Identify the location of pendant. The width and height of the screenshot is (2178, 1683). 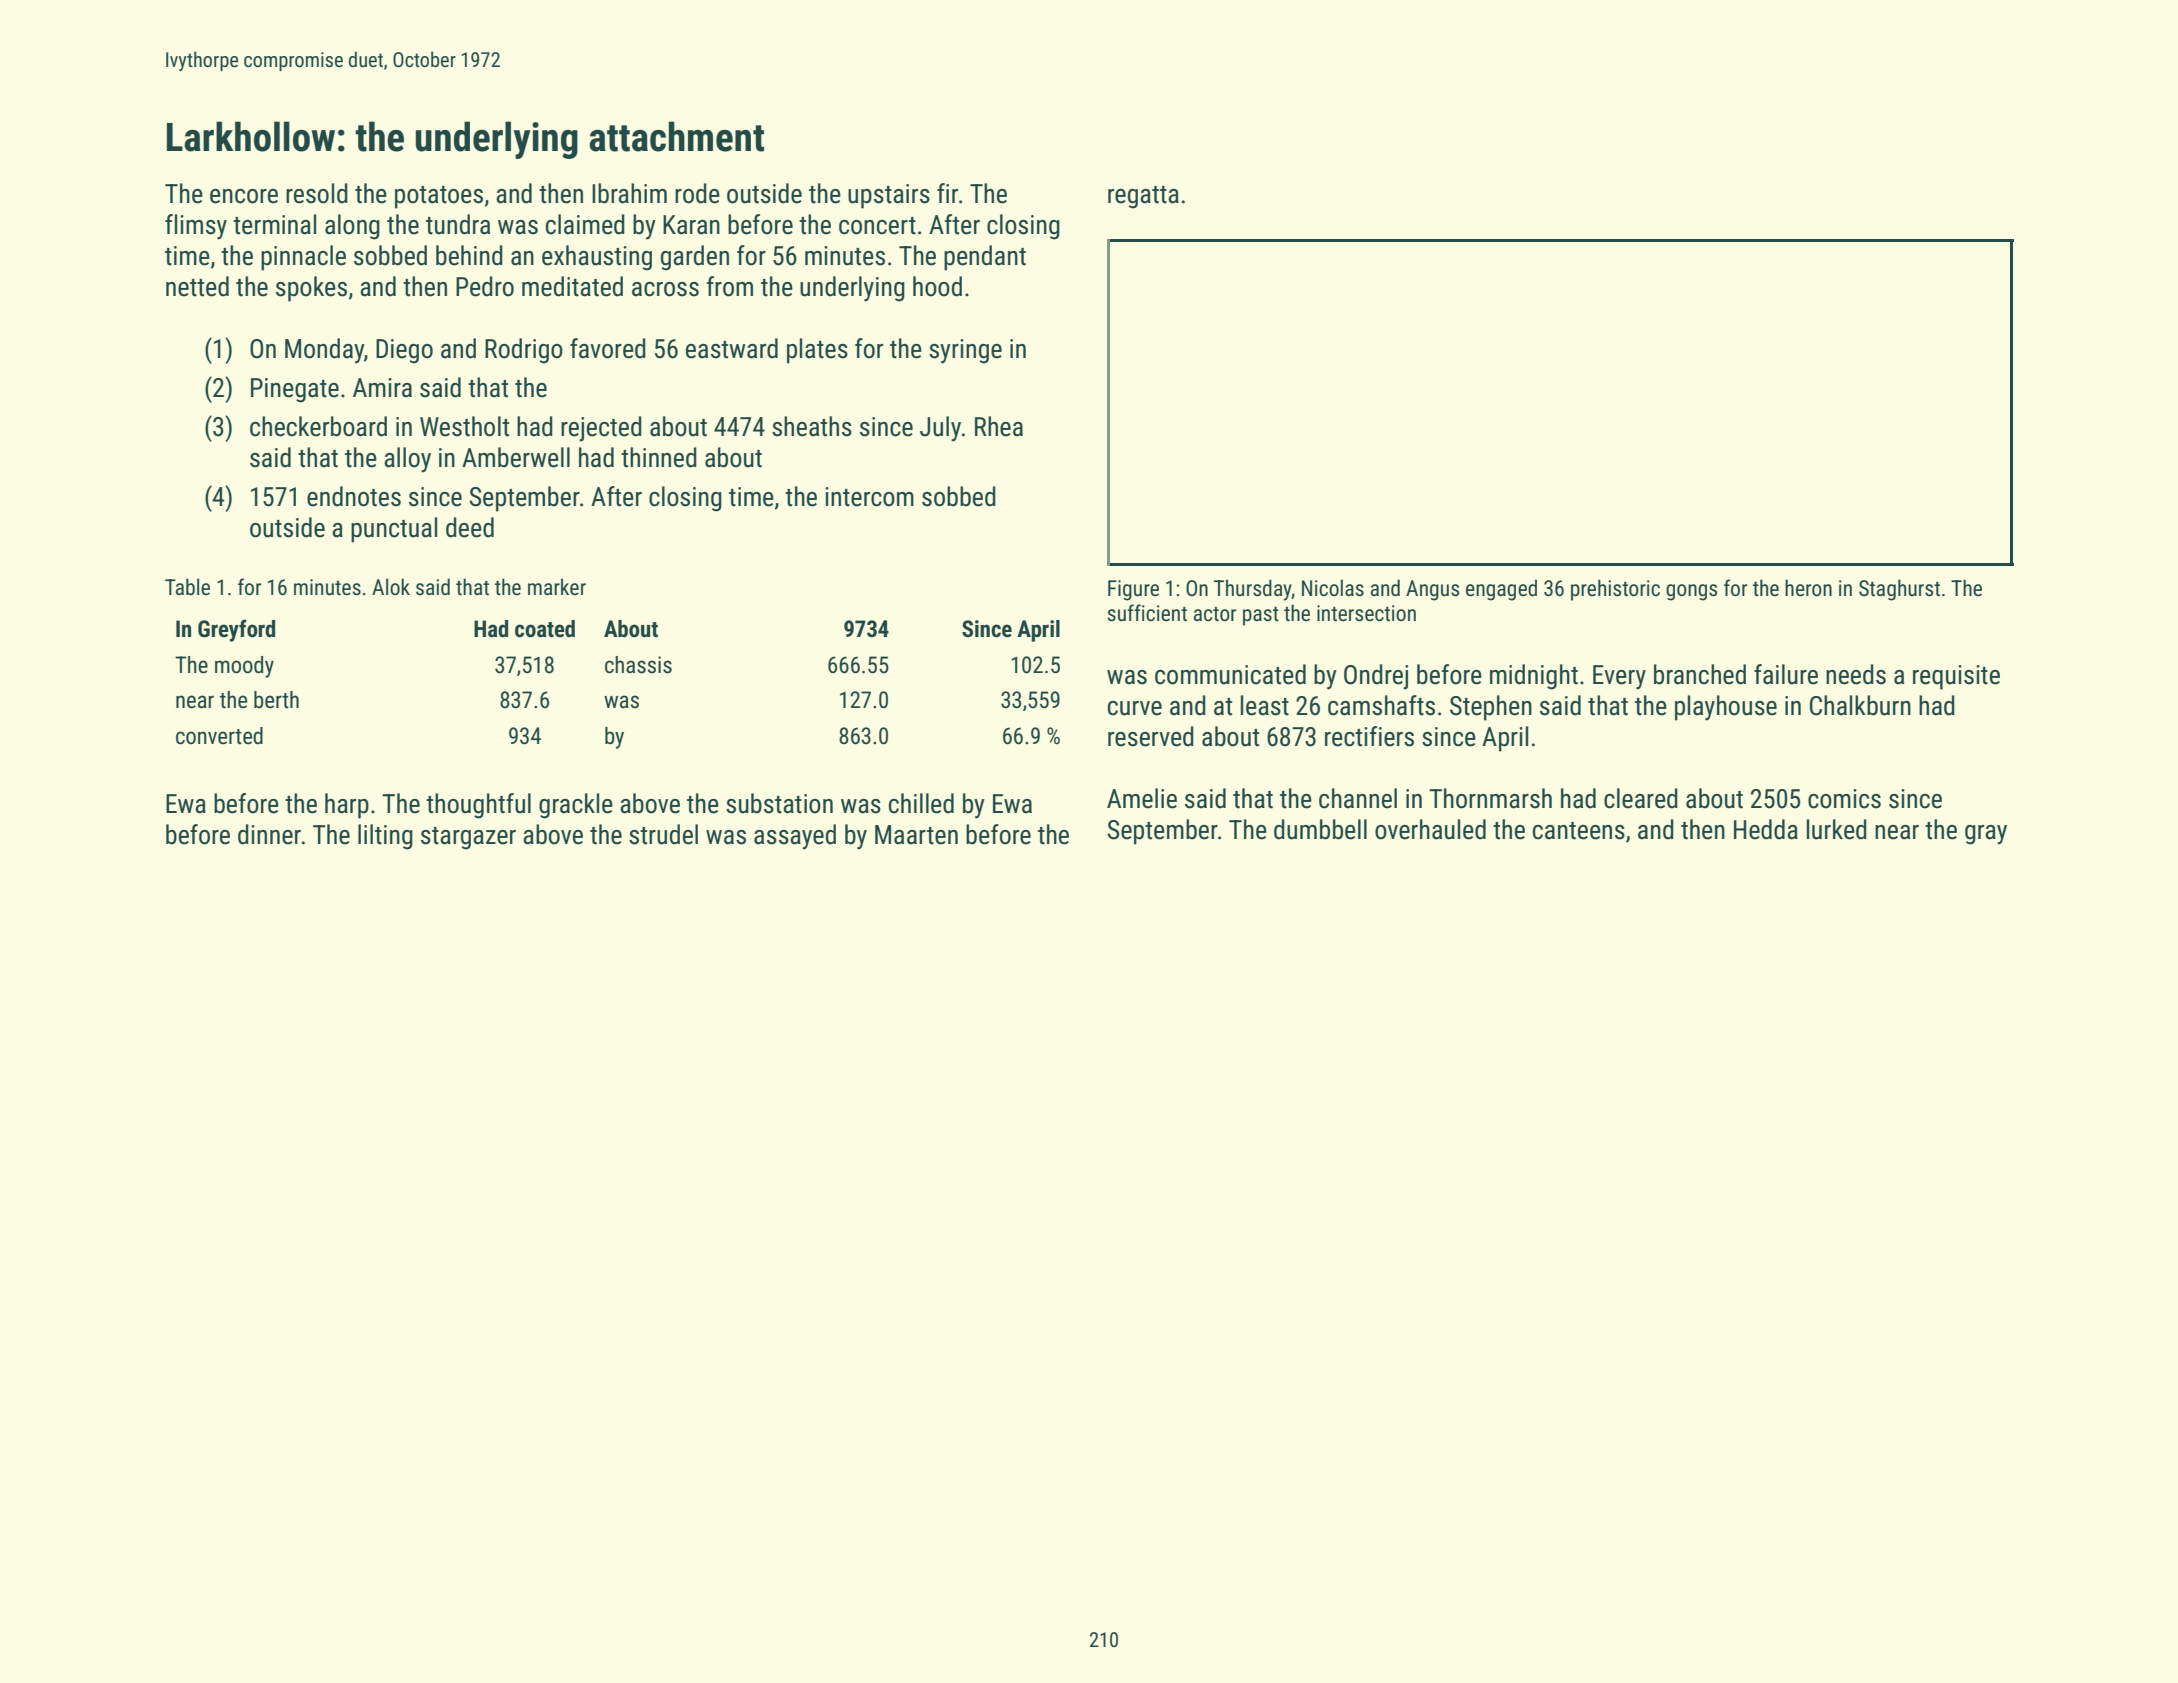
(985, 258).
